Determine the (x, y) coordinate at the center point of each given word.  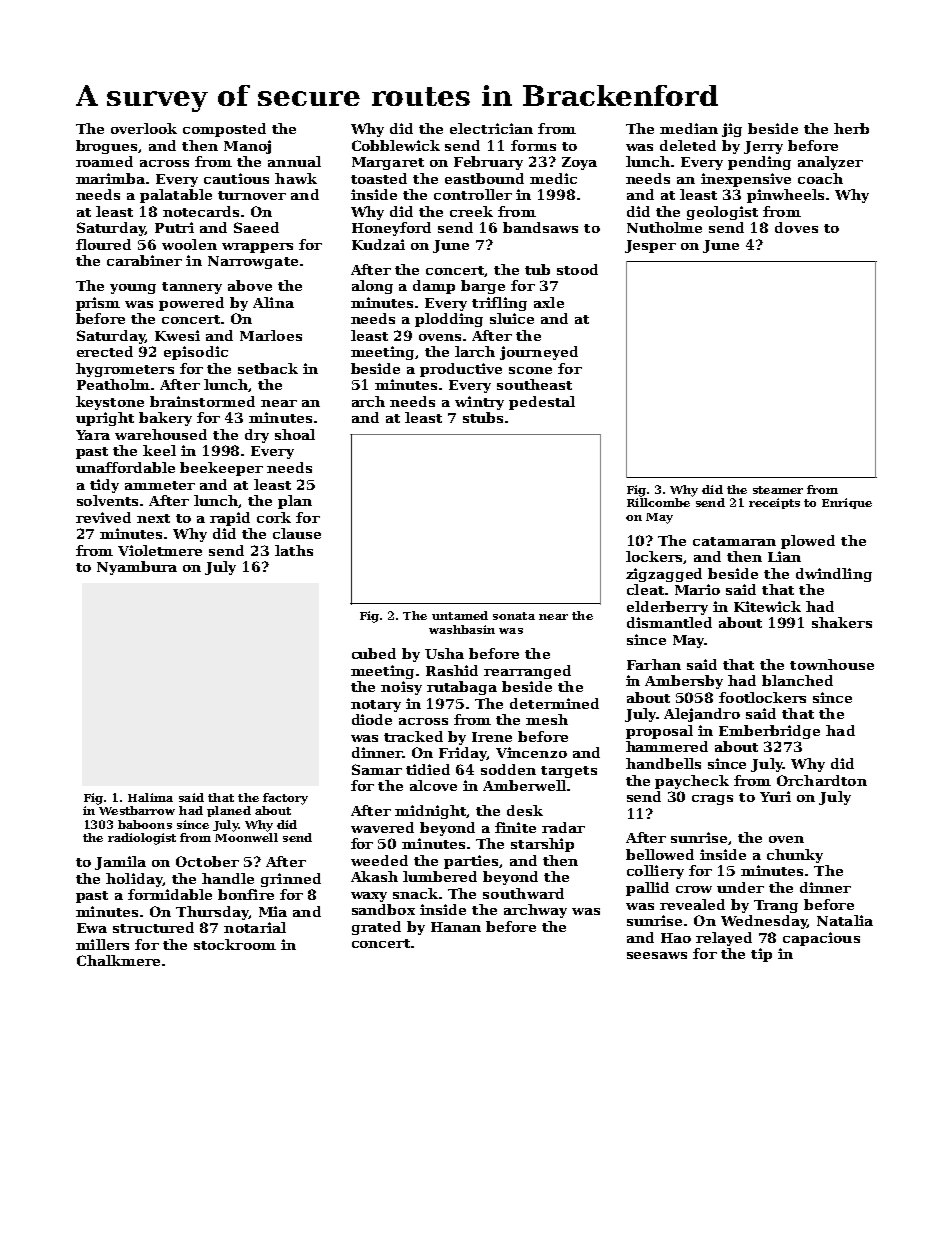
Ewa (92, 928)
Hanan (456, 927)
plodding (449, 320)
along (372, 287)
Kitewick (767, 606)
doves (796, 227)
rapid (230, 519)
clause (297, 533)
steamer (778, 490)
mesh (547, 719)
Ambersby (684, 682)
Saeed (256, 227)
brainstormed (202, 401)
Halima (150, 797)
